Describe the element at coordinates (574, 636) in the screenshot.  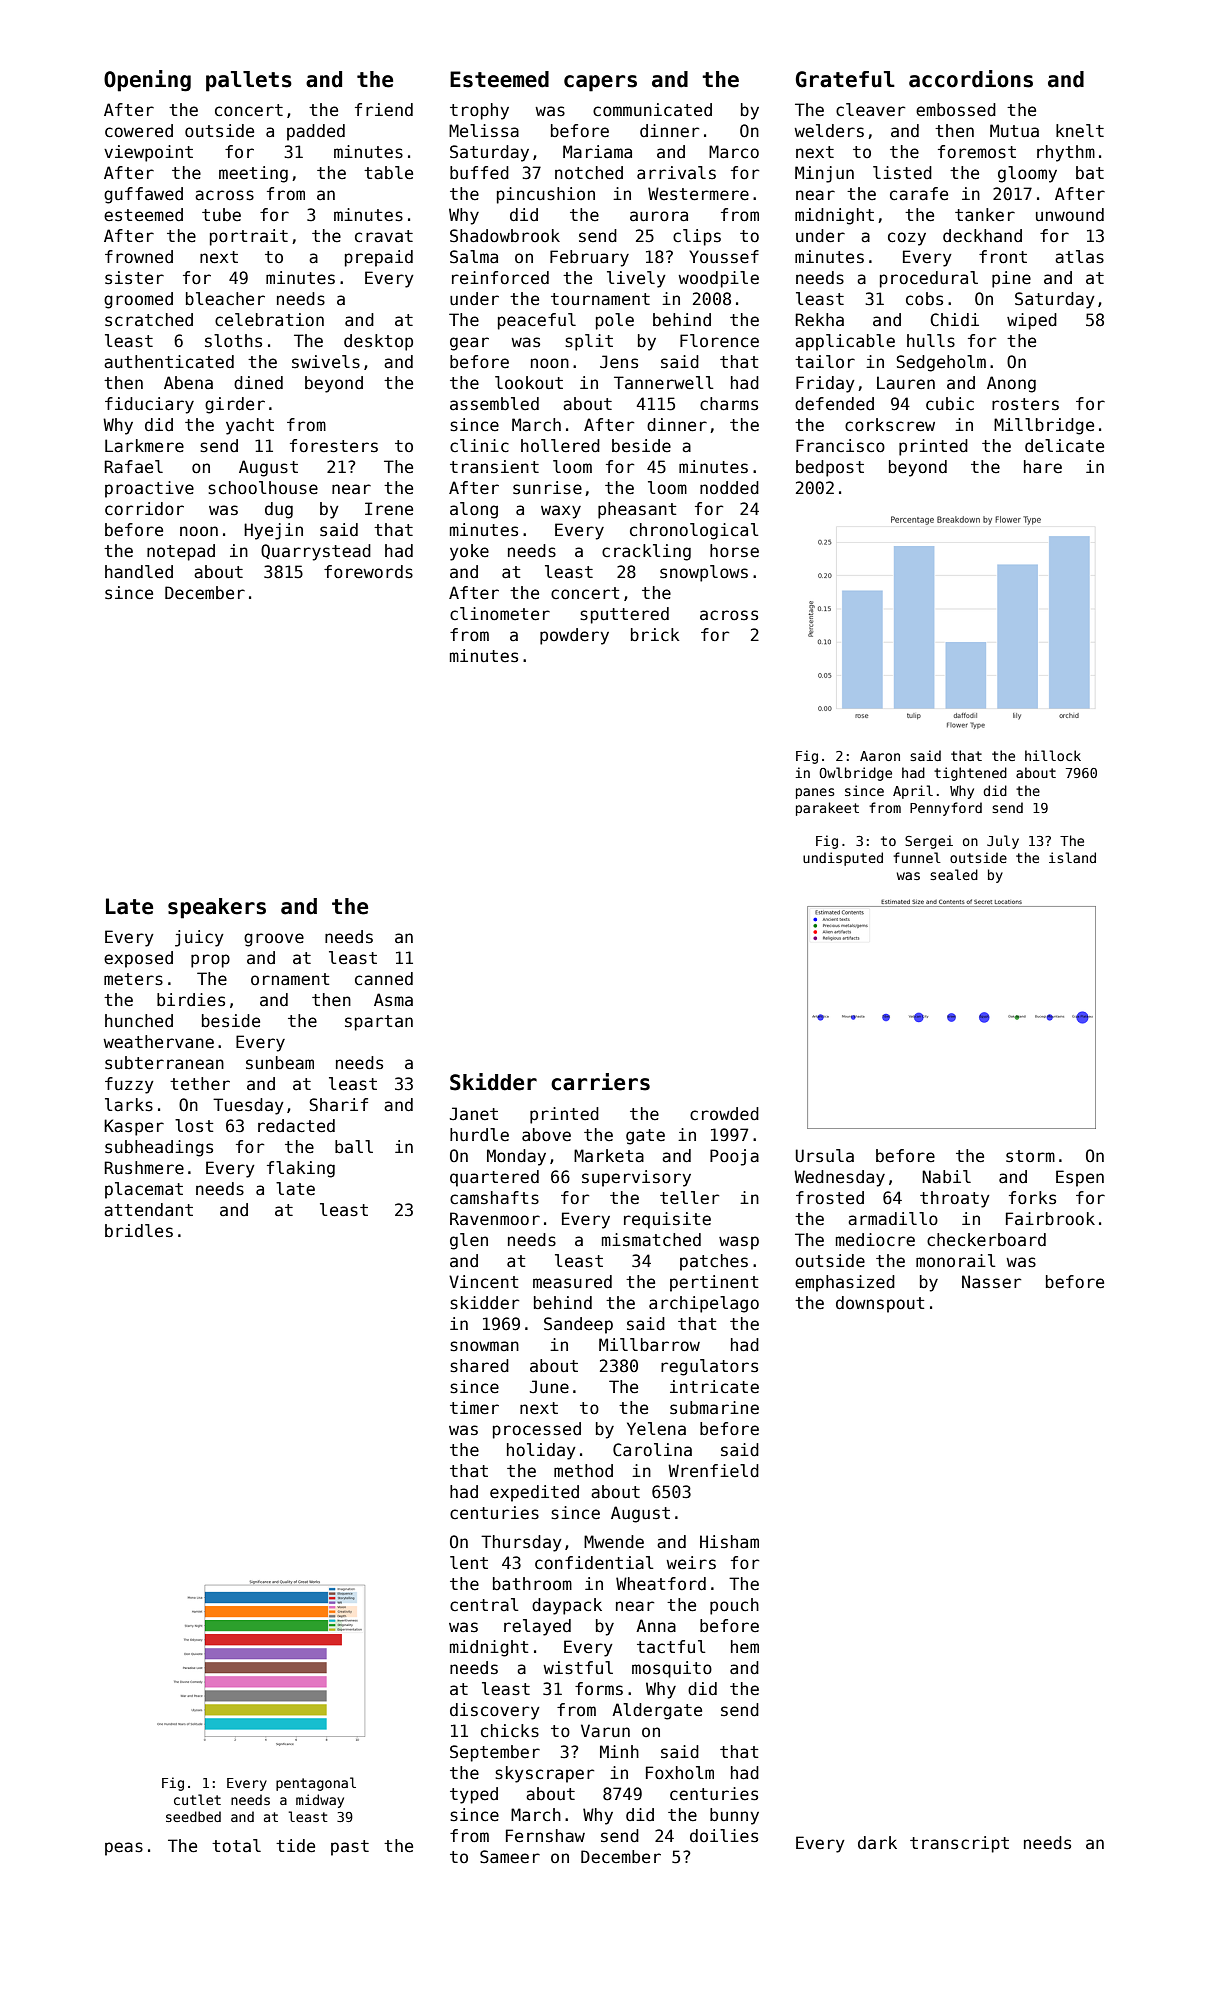
I see `powdery` at that location.
